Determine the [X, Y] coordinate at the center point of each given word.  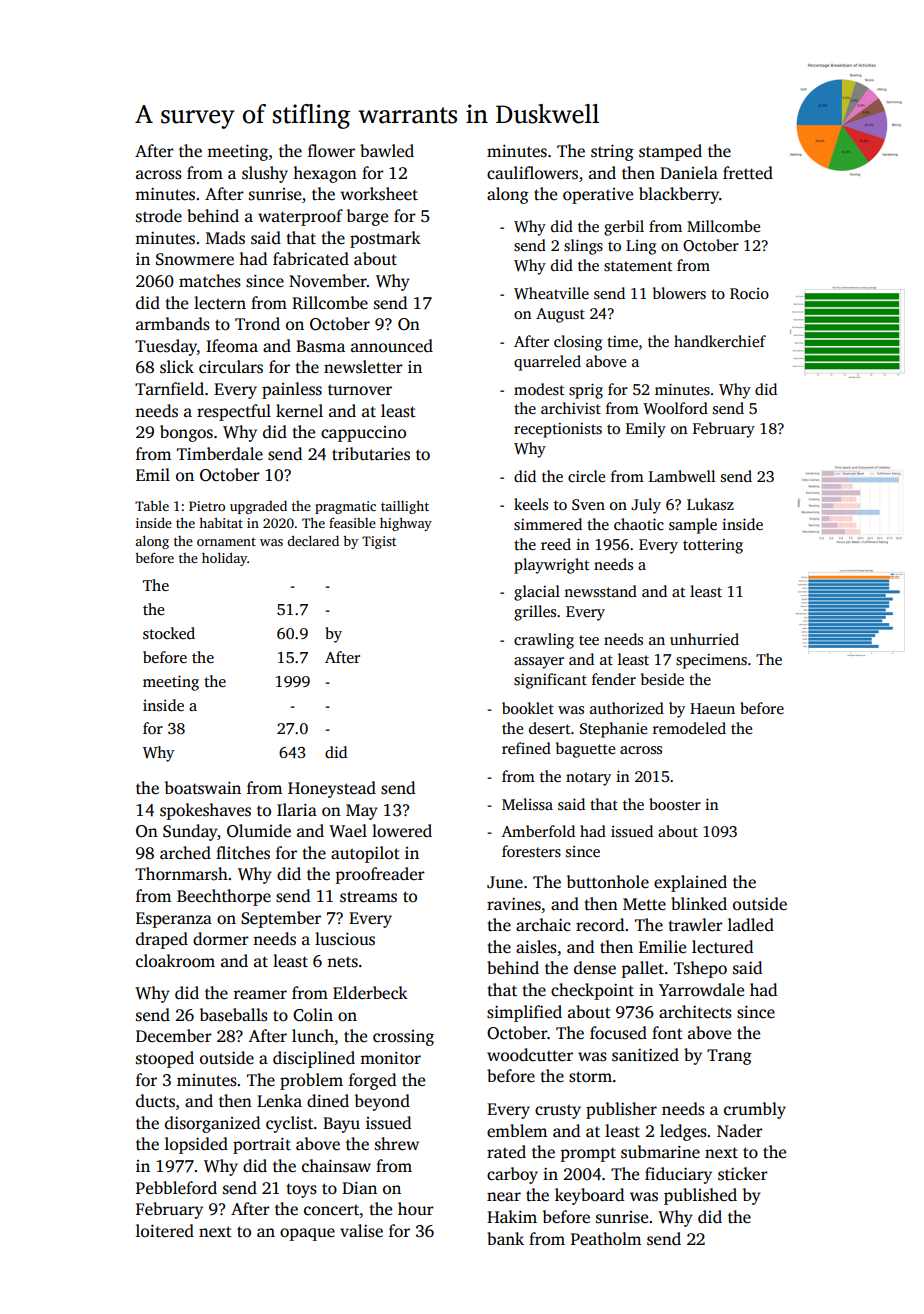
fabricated [311, 259]
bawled [387, 151]
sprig [586, 391]
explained [690, 883]
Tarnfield [169, 389]
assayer [539, 663]
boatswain [203, 788]
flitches [243, 853]
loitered [165, 1231]
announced [392, 346]
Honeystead [332, 789]
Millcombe [723, 226]
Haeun [712, 708]
